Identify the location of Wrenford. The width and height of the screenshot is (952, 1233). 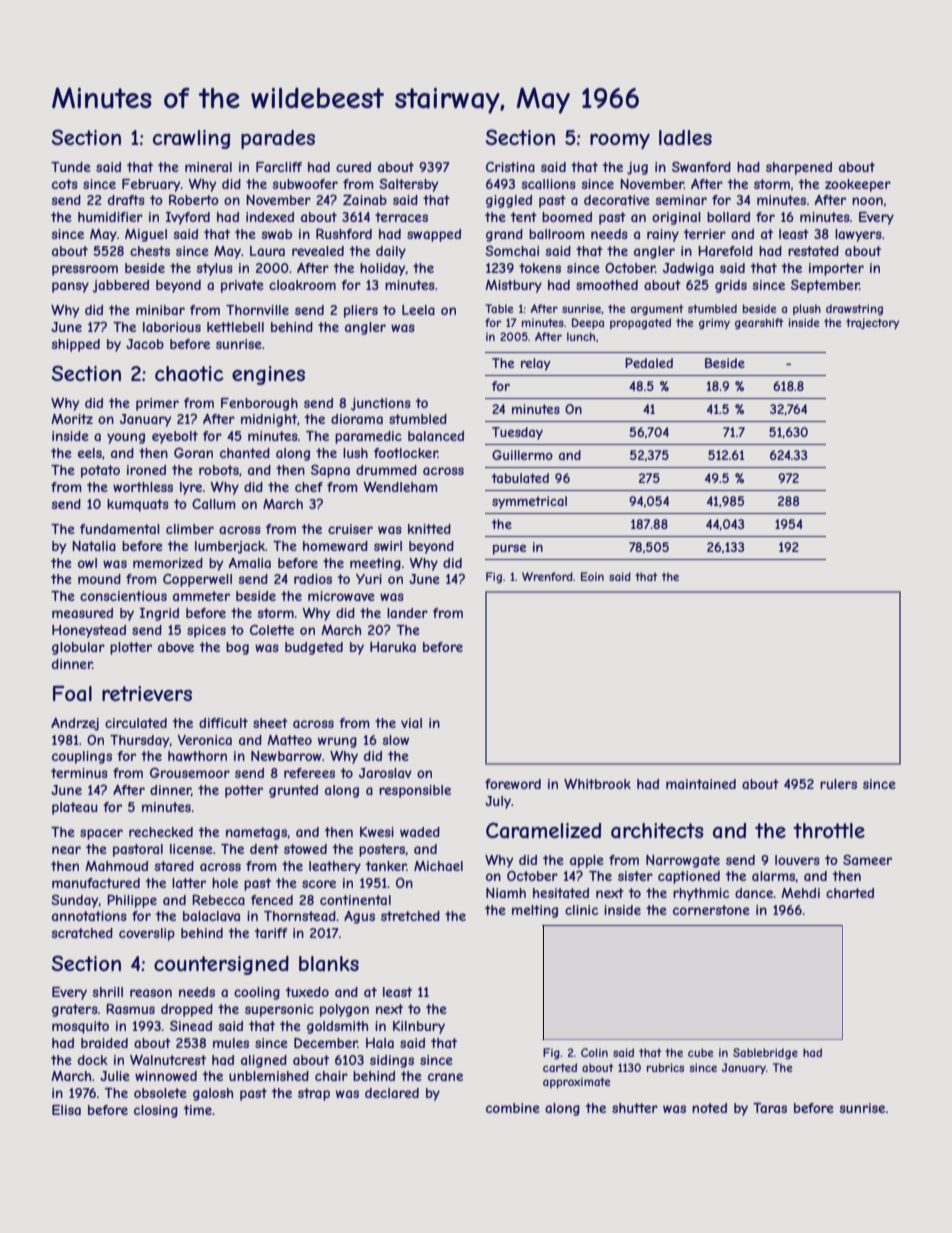
(547, 576).
